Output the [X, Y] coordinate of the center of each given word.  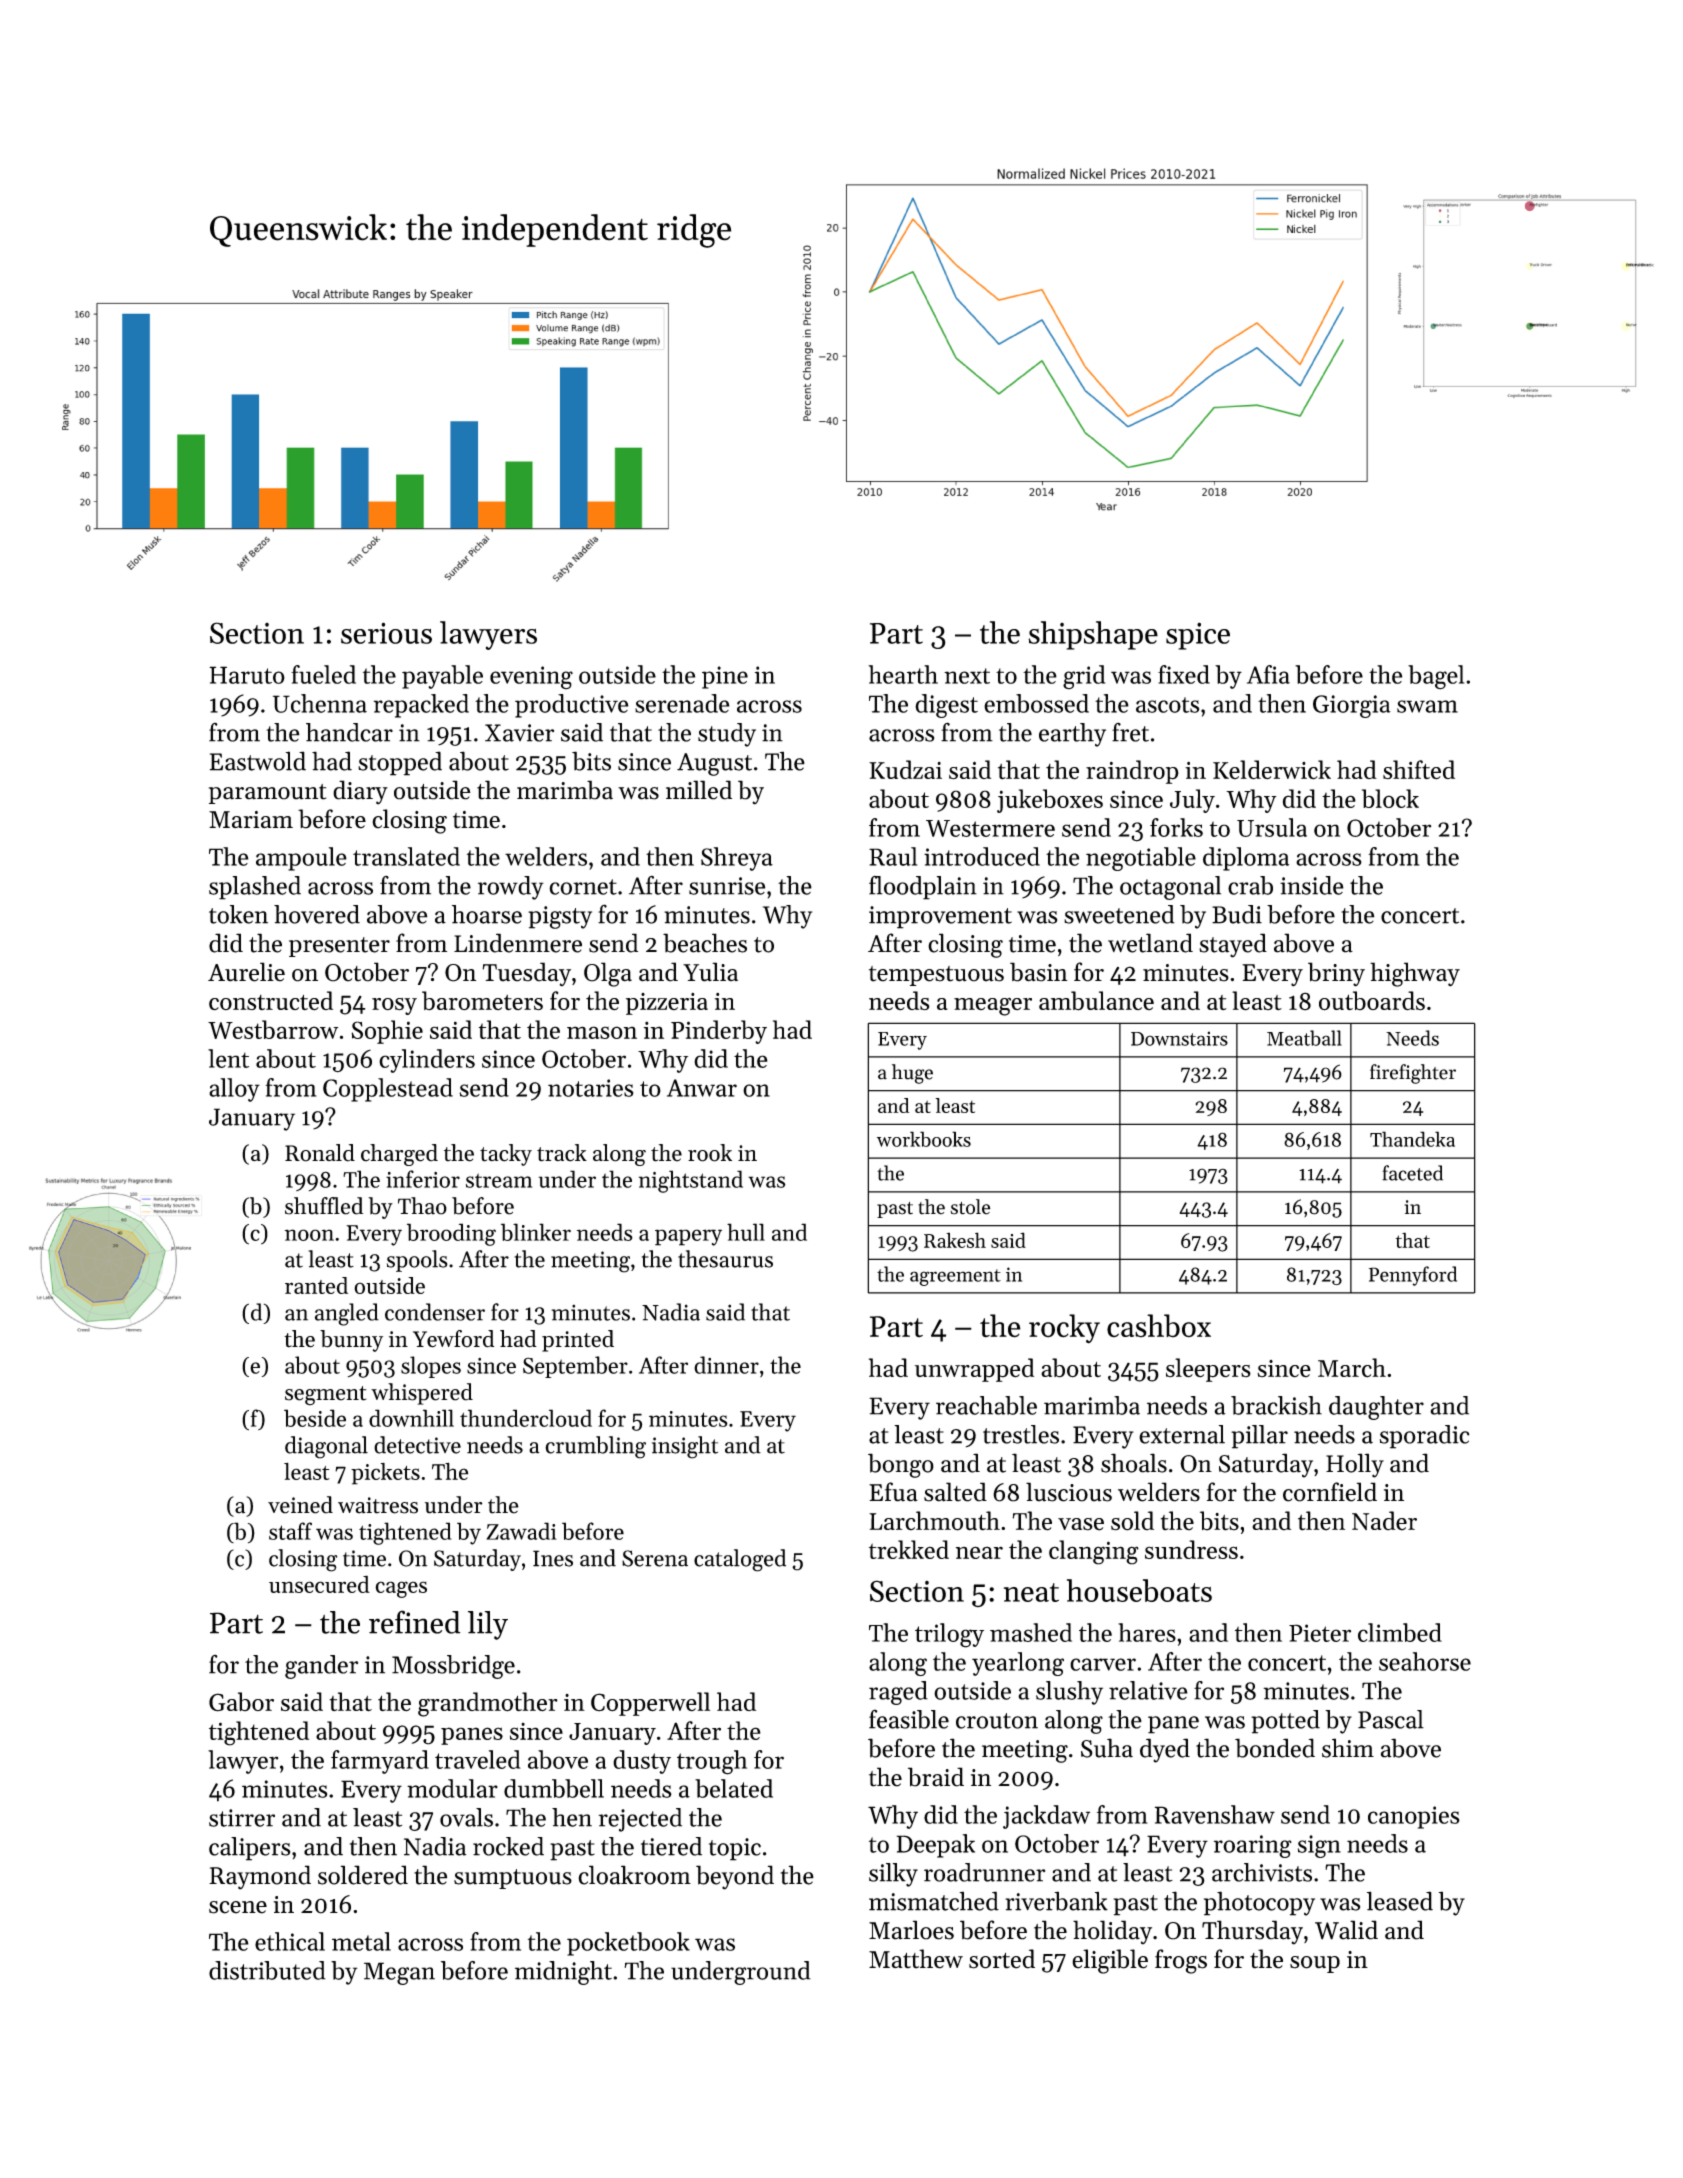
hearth [903, 674]
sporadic [1425, 1437]
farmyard [380, 1762]
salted [955, 1492]
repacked [421, 706]
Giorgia [1352, 706]
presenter [339, 947]
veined [300, 1505]
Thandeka [1412, 1139]
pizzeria [667, 1004]
